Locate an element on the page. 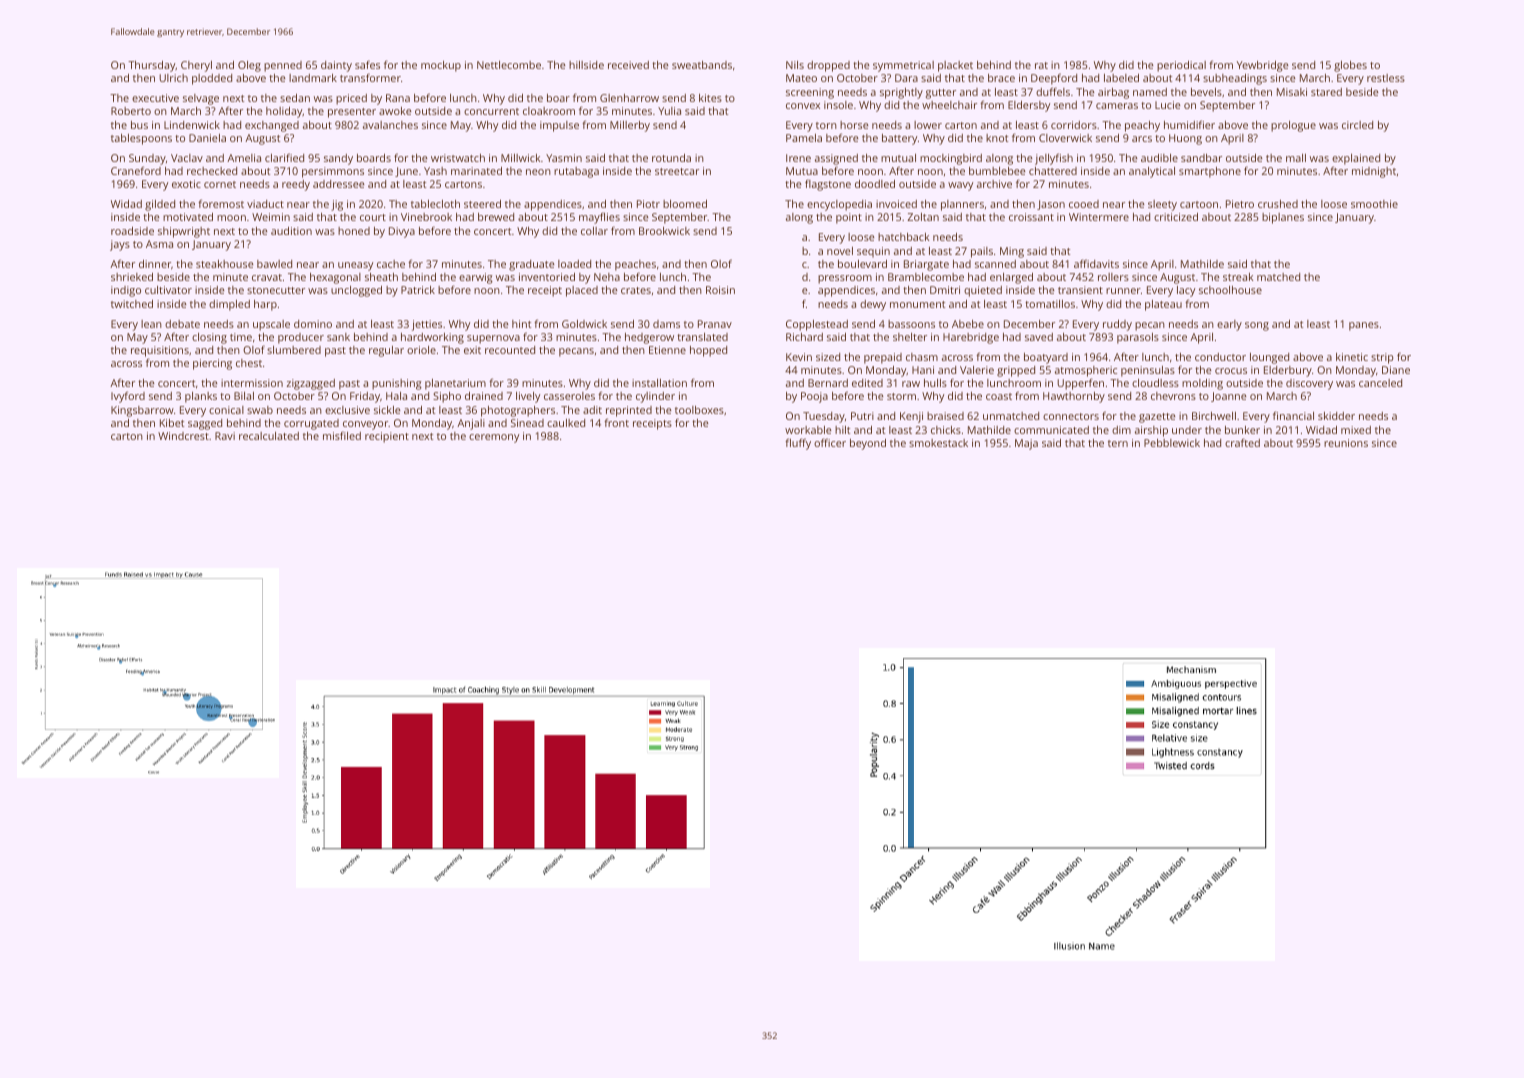 The height and width of the document is (1078, 1524). gilded is located at coordinates (160, 205).
